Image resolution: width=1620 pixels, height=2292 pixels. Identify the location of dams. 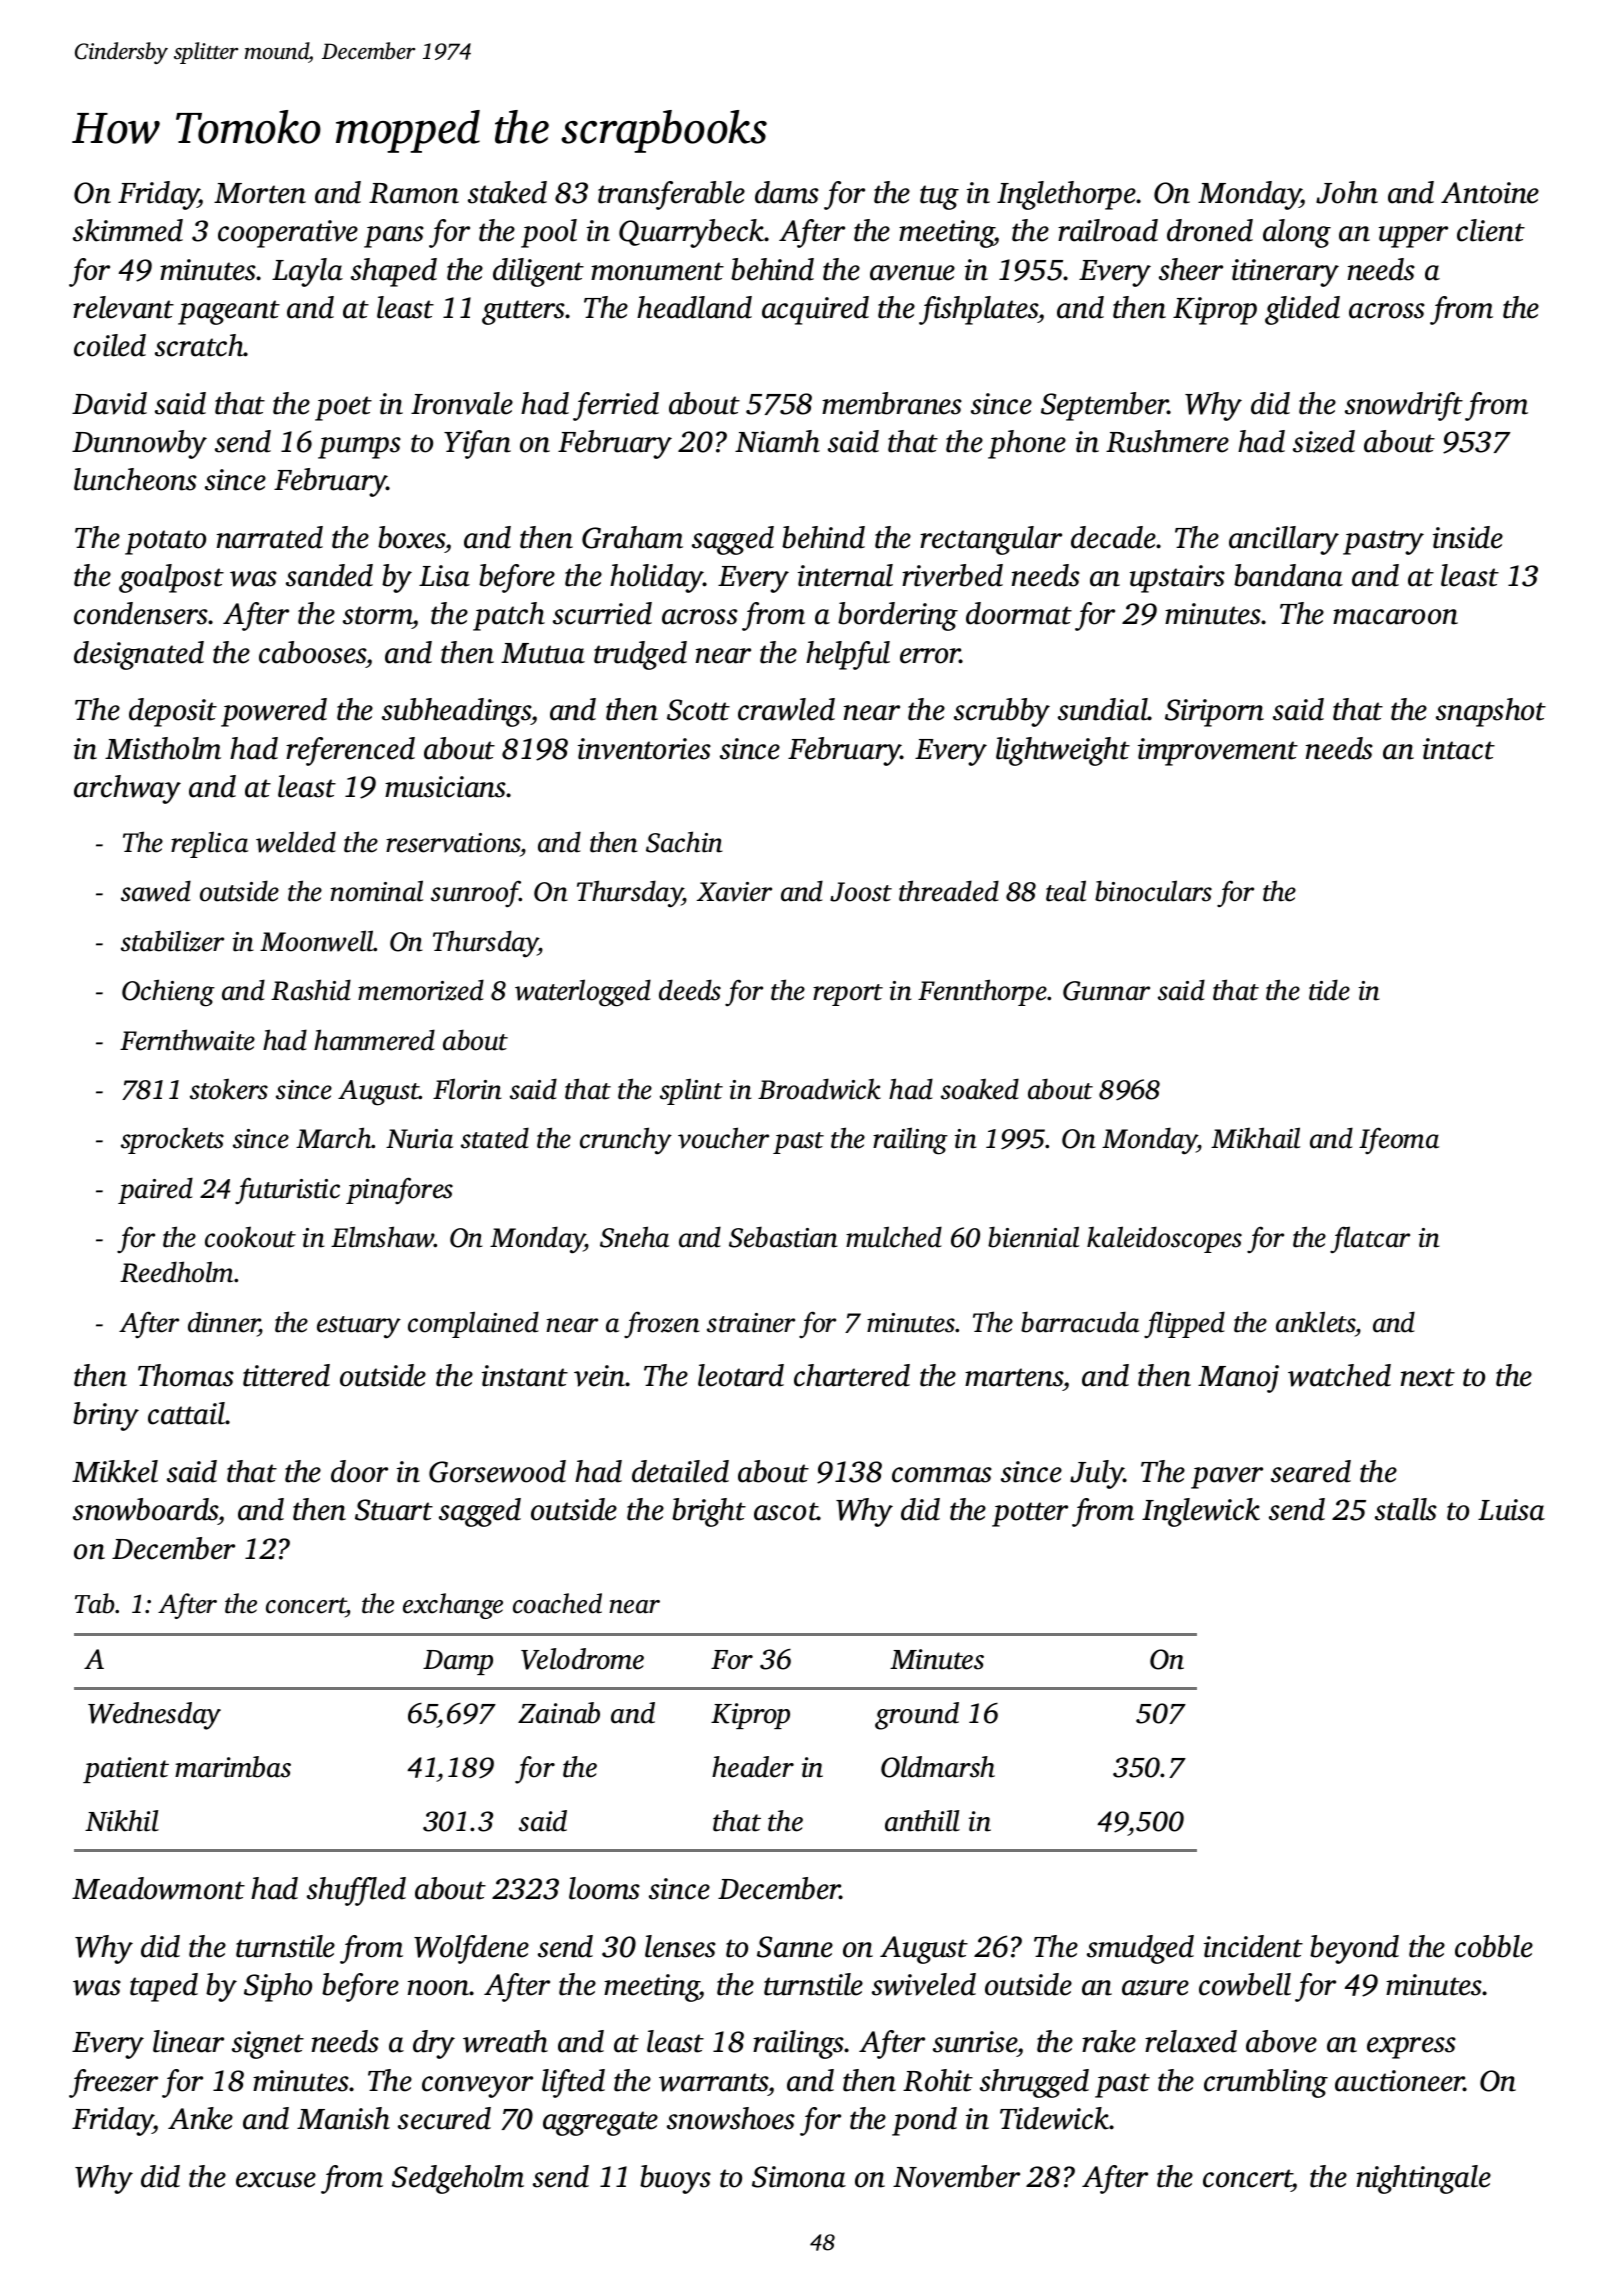
(787, 192).
